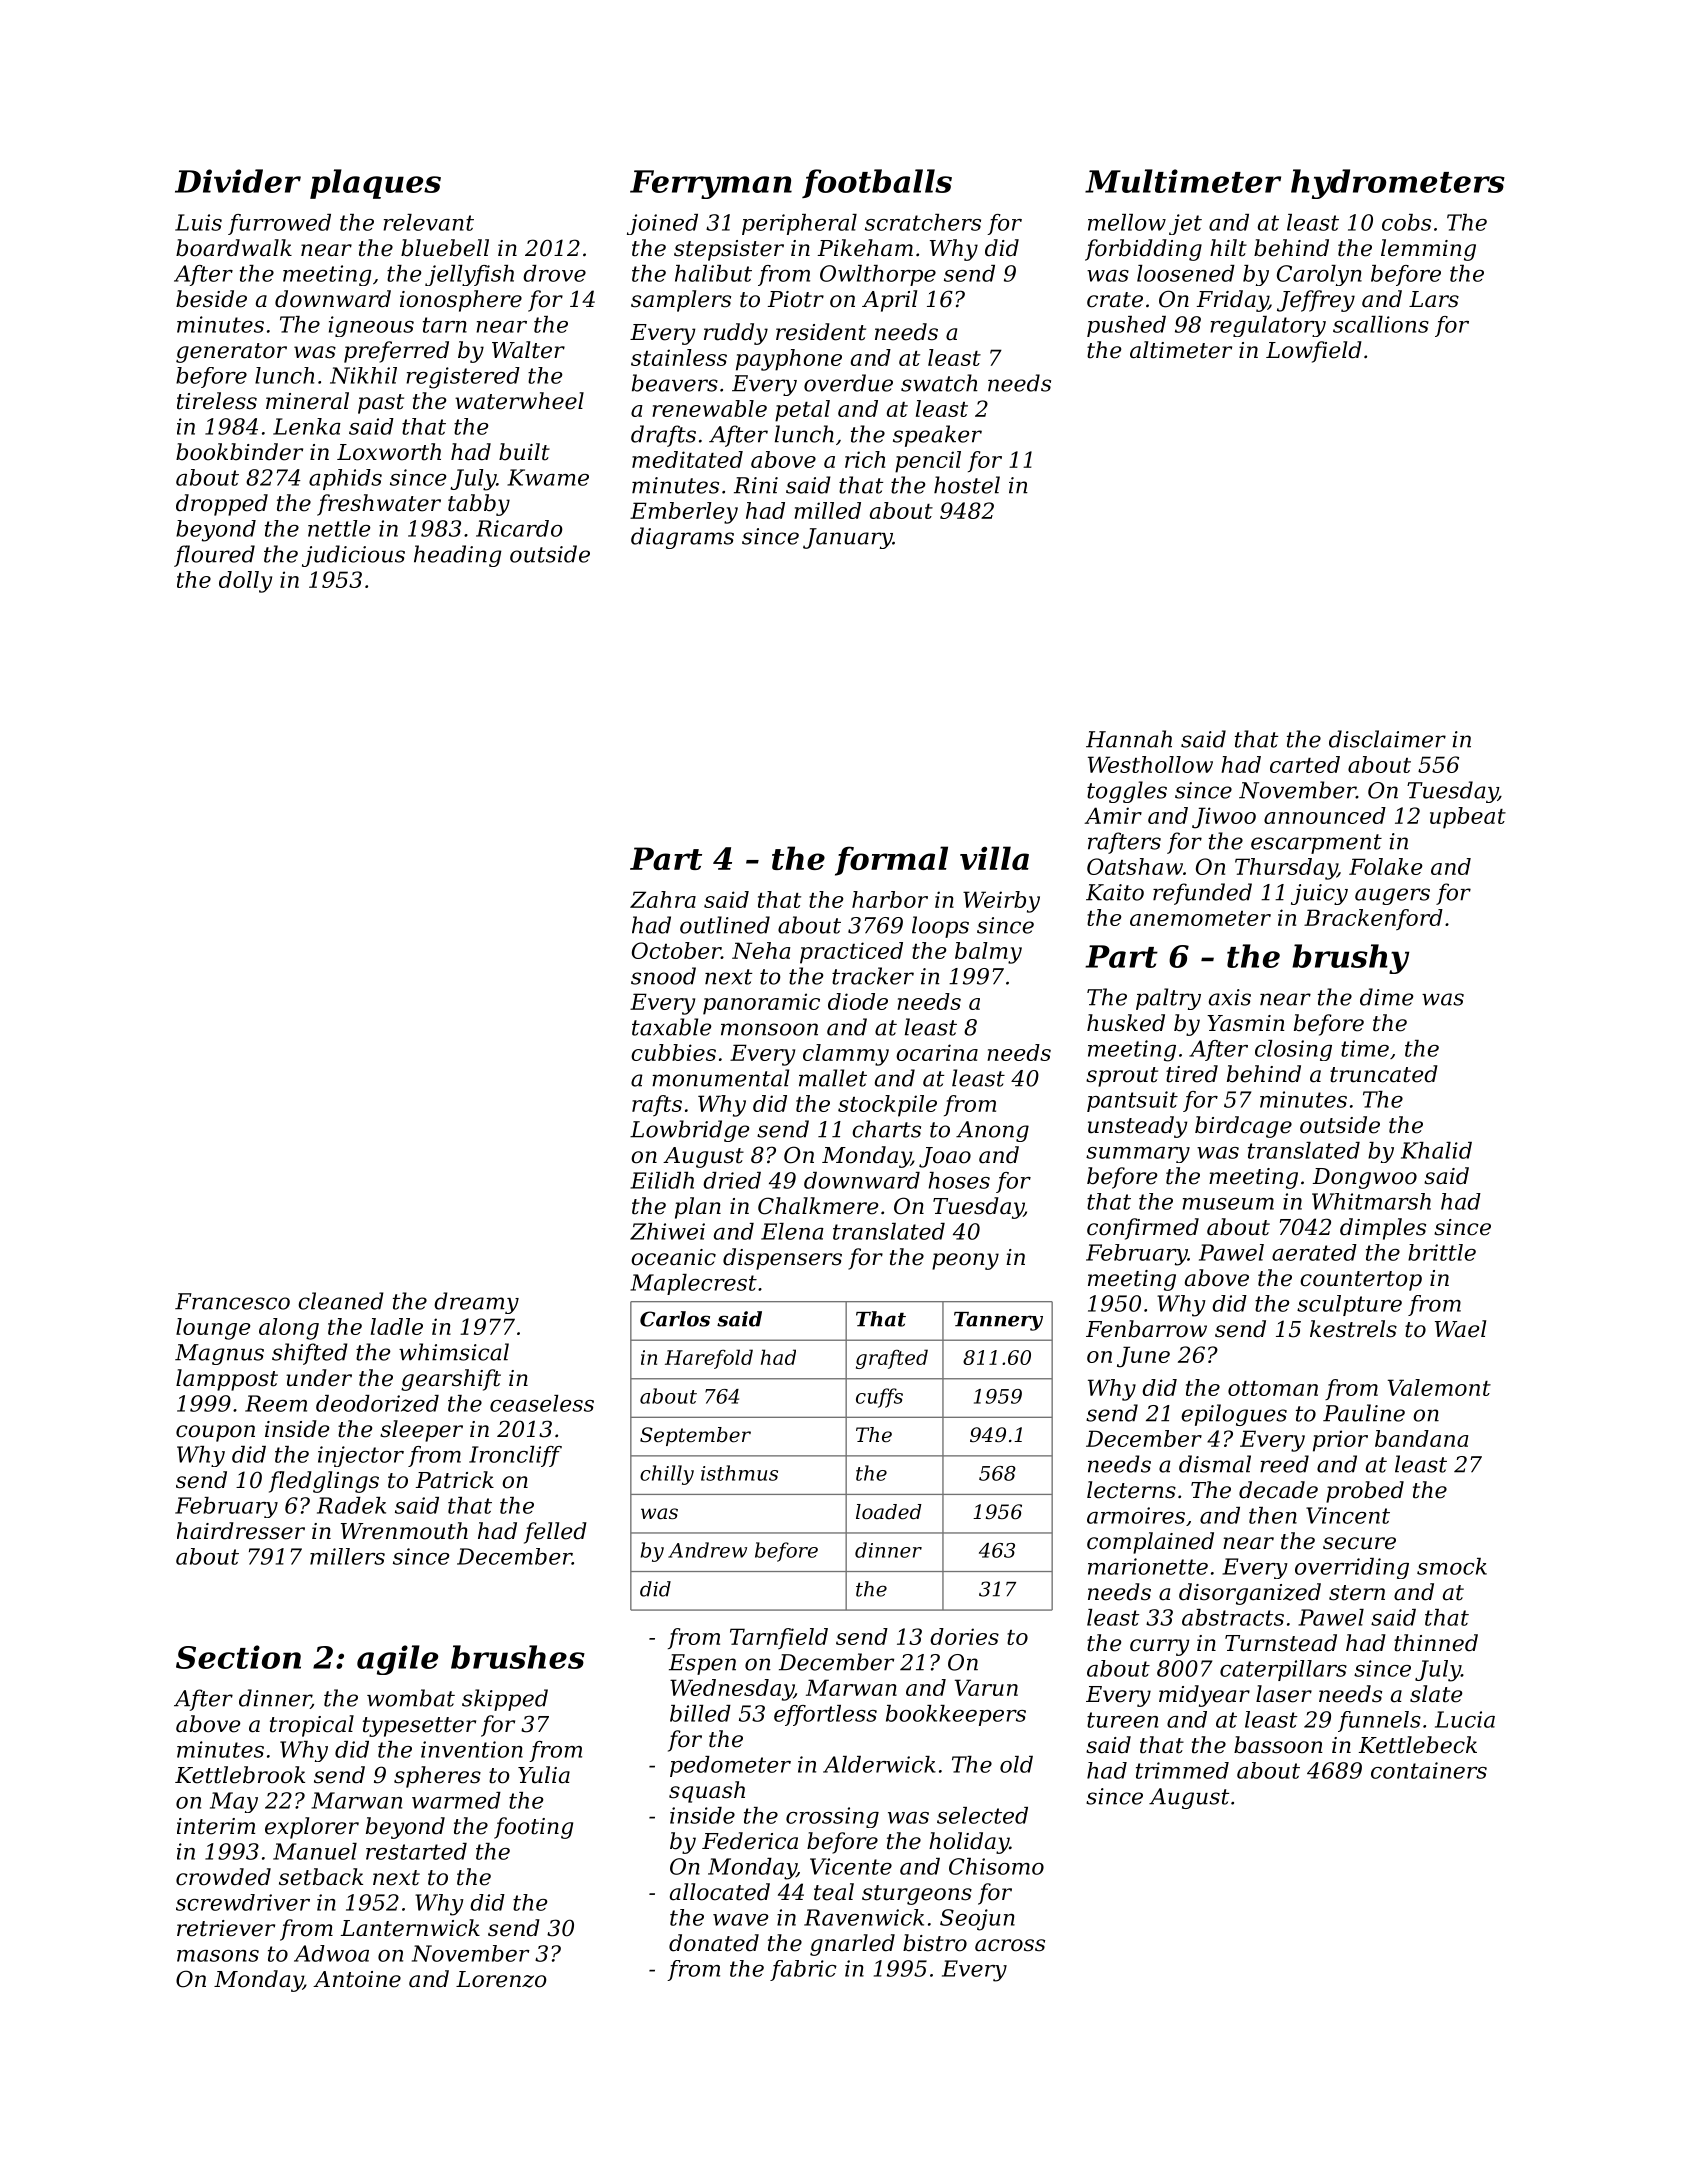 The width and height of the screenshot is (1683, 2178). What do you see at coordinates (339, 528) in the screenshot?
I see `nettle` at bounding box center [339, 528].
